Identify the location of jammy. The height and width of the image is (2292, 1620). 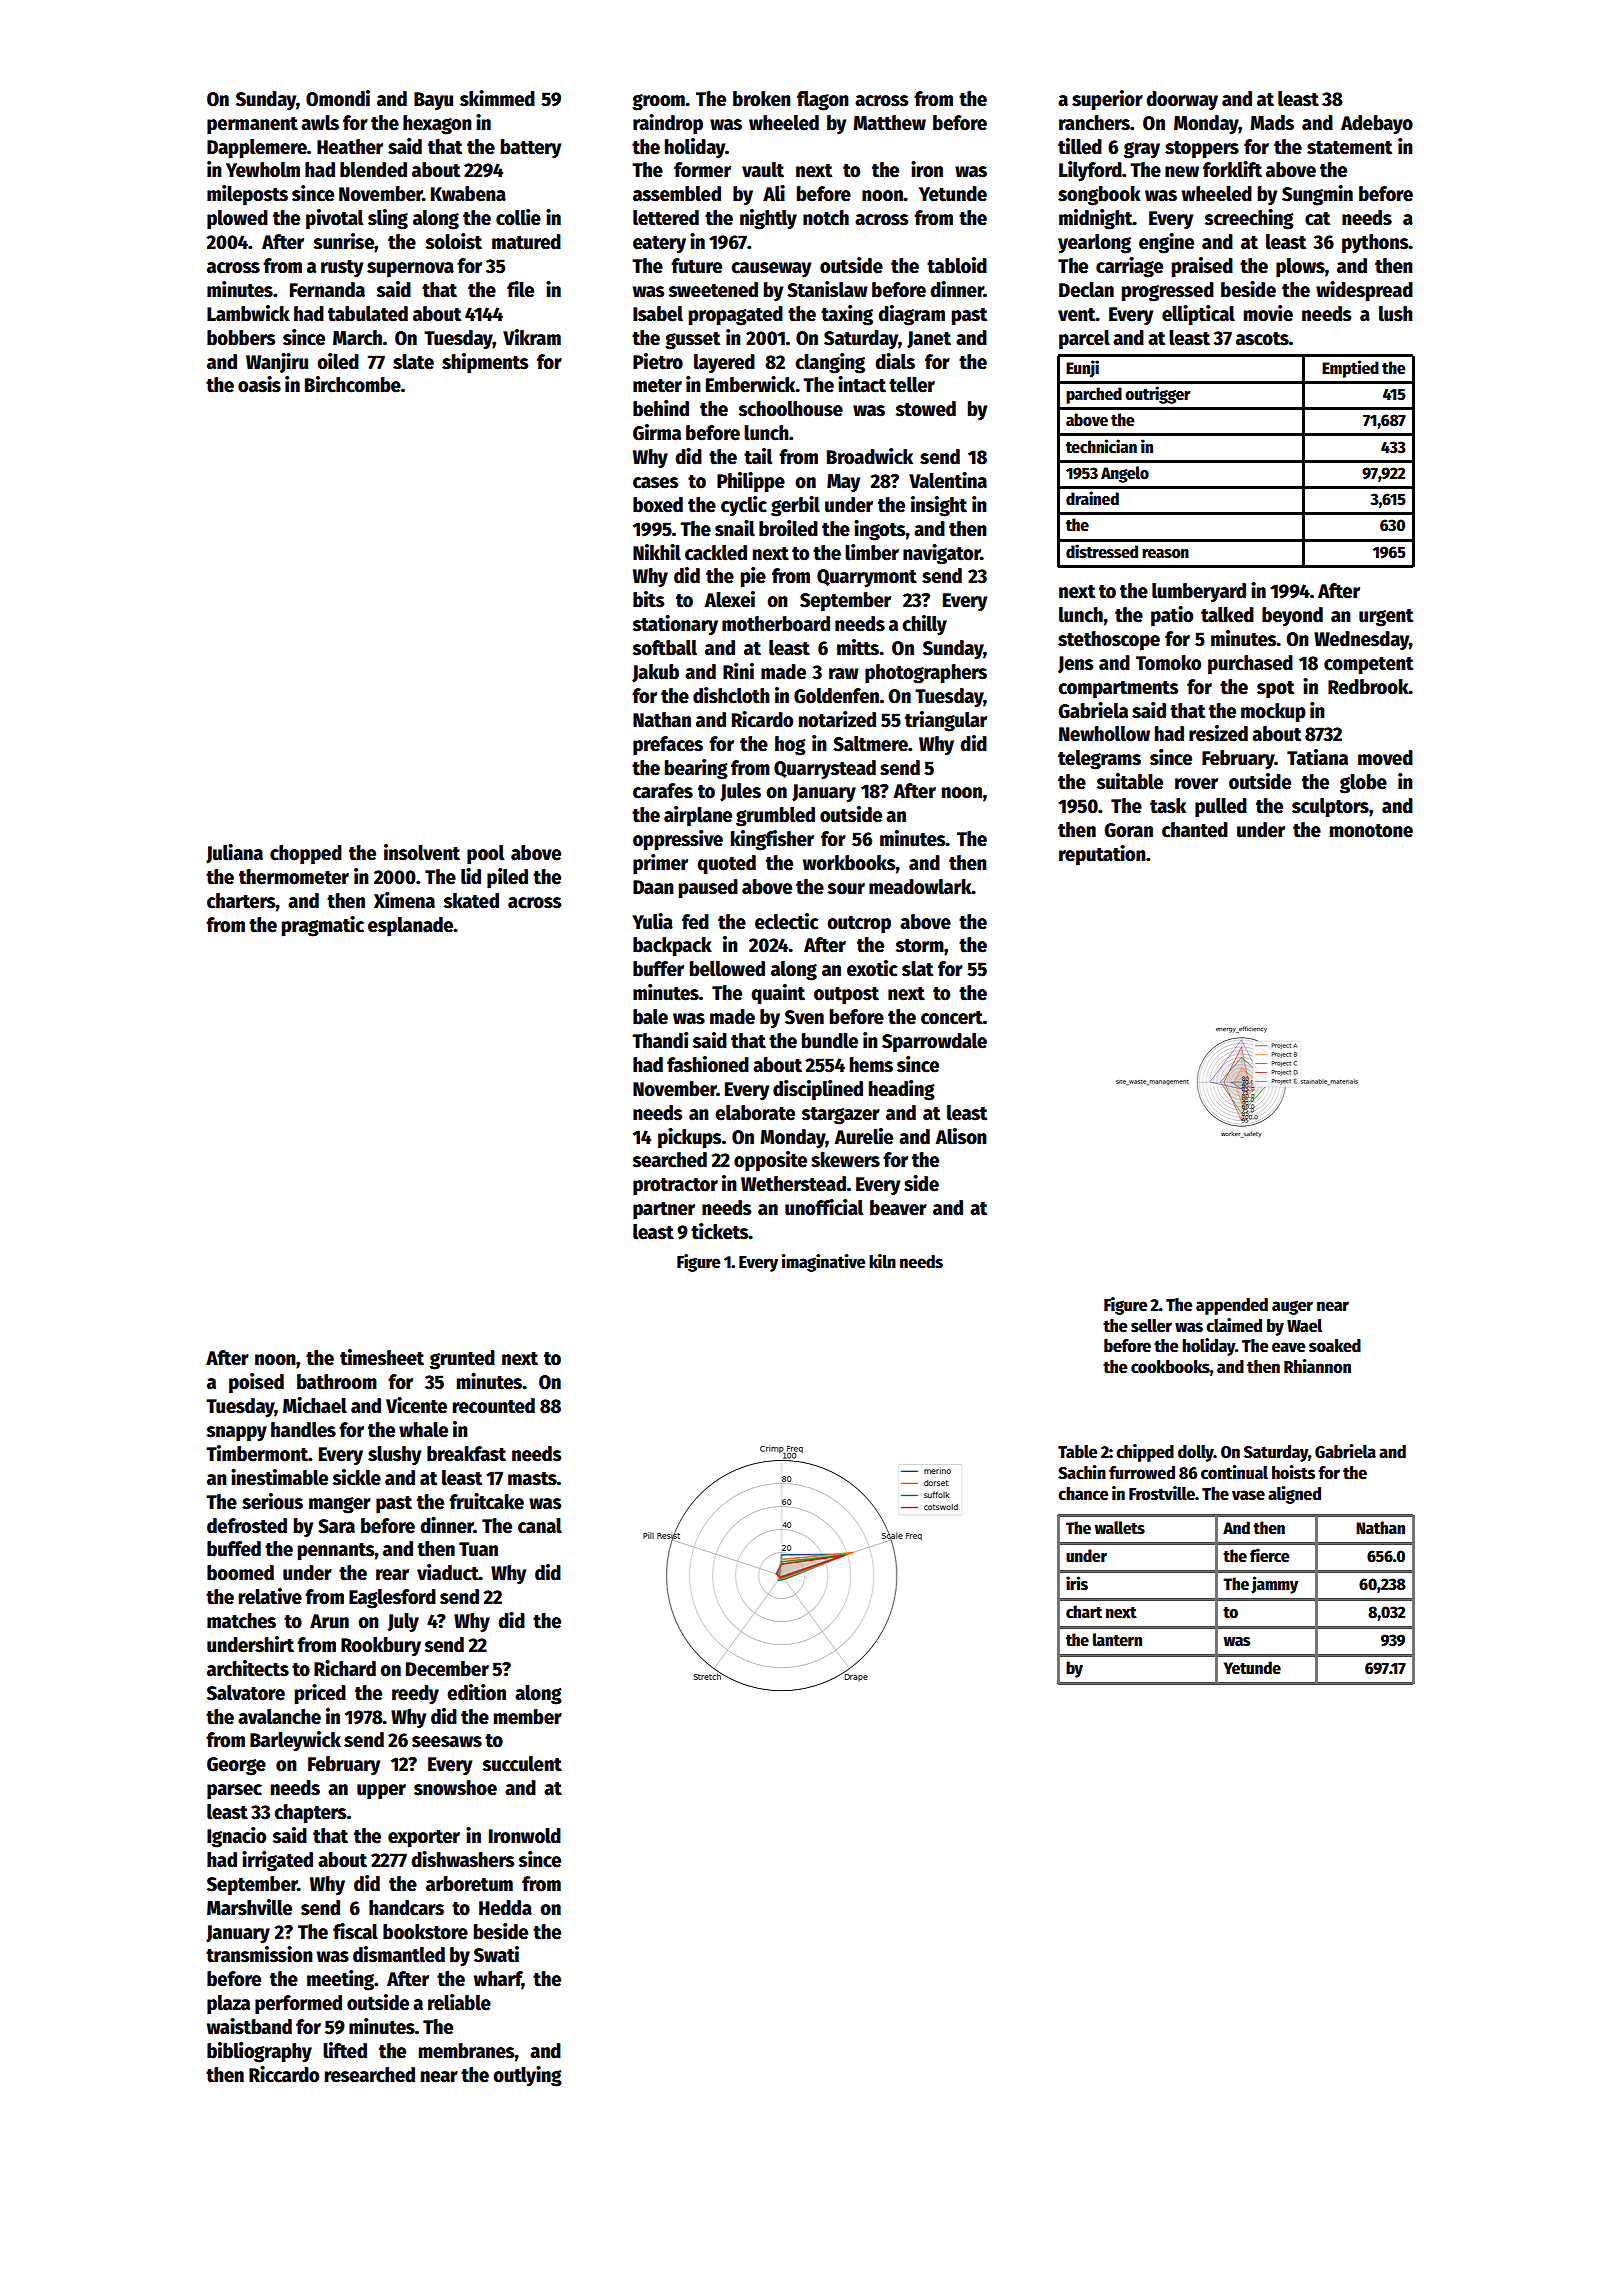
(1274, 1585).
